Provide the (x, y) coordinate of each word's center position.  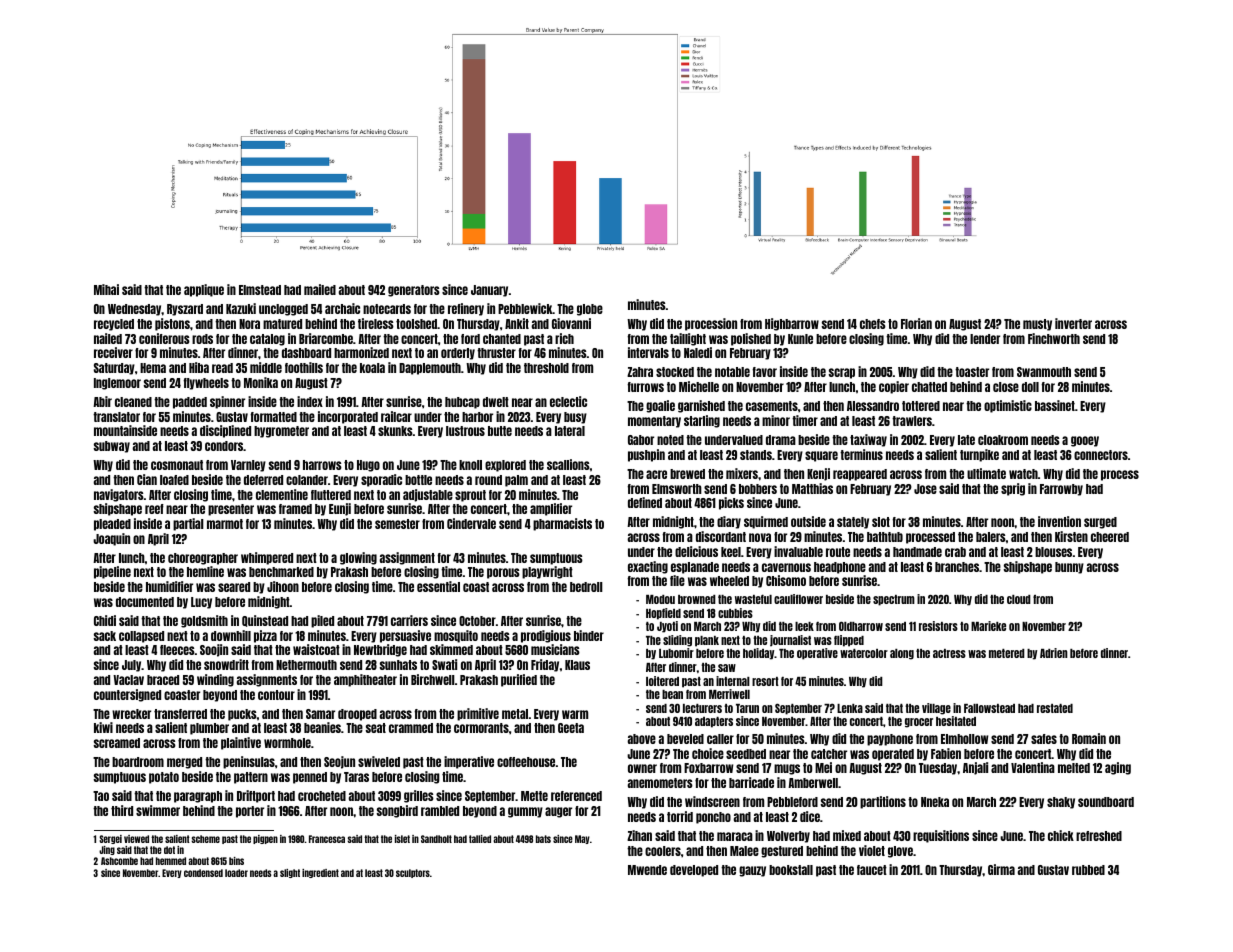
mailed (320, 289)
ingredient (320, 873)
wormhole (287, 743)
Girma (1001, 869)
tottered (921, 406)
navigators (119, 495)
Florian (916, 323)
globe (590, 310)
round (488, 480)
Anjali (975, 768)
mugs (787, 769)
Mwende (647, 870)
